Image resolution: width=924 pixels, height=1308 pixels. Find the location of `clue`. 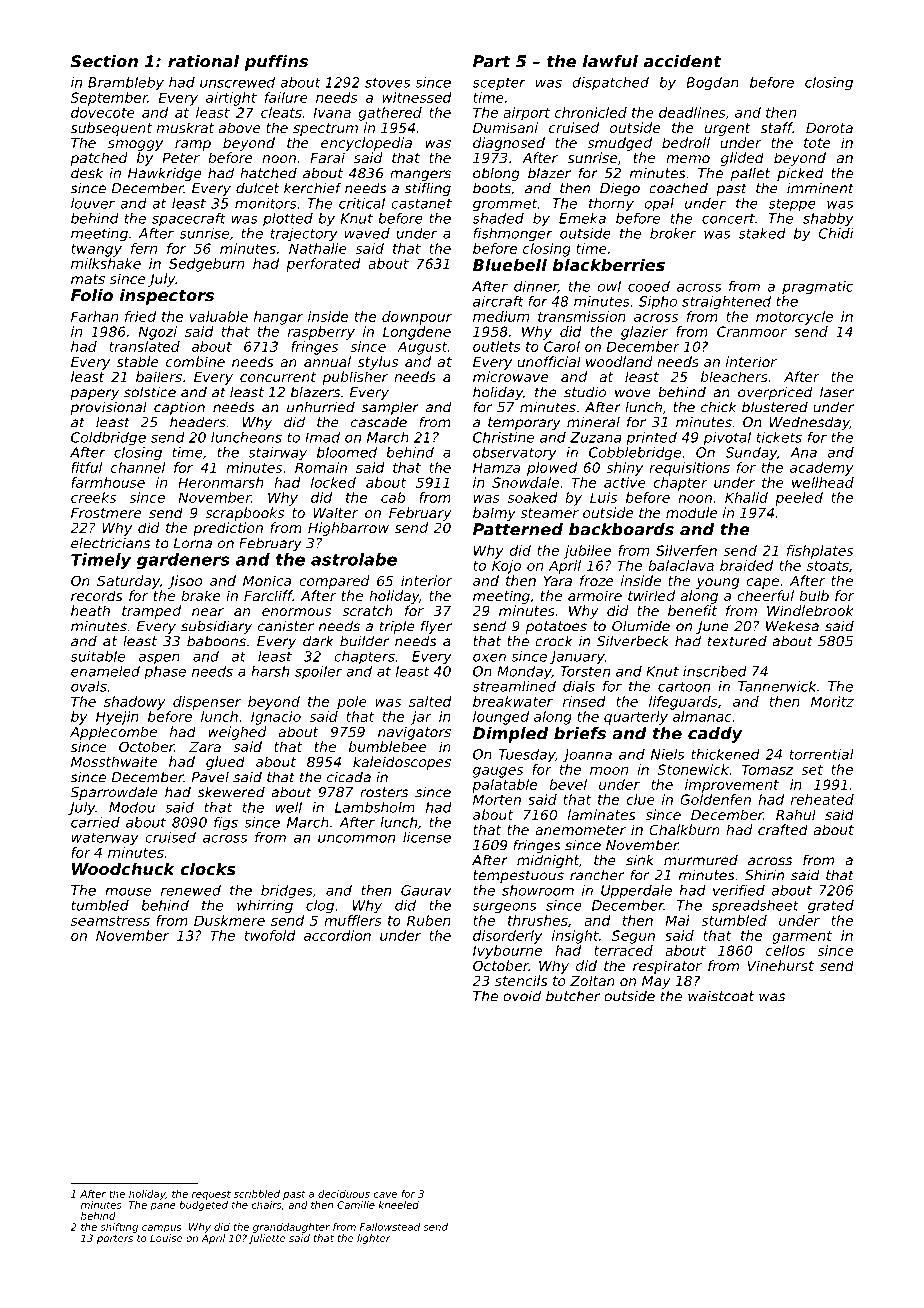

clue is located at coordinates (640, 799).
